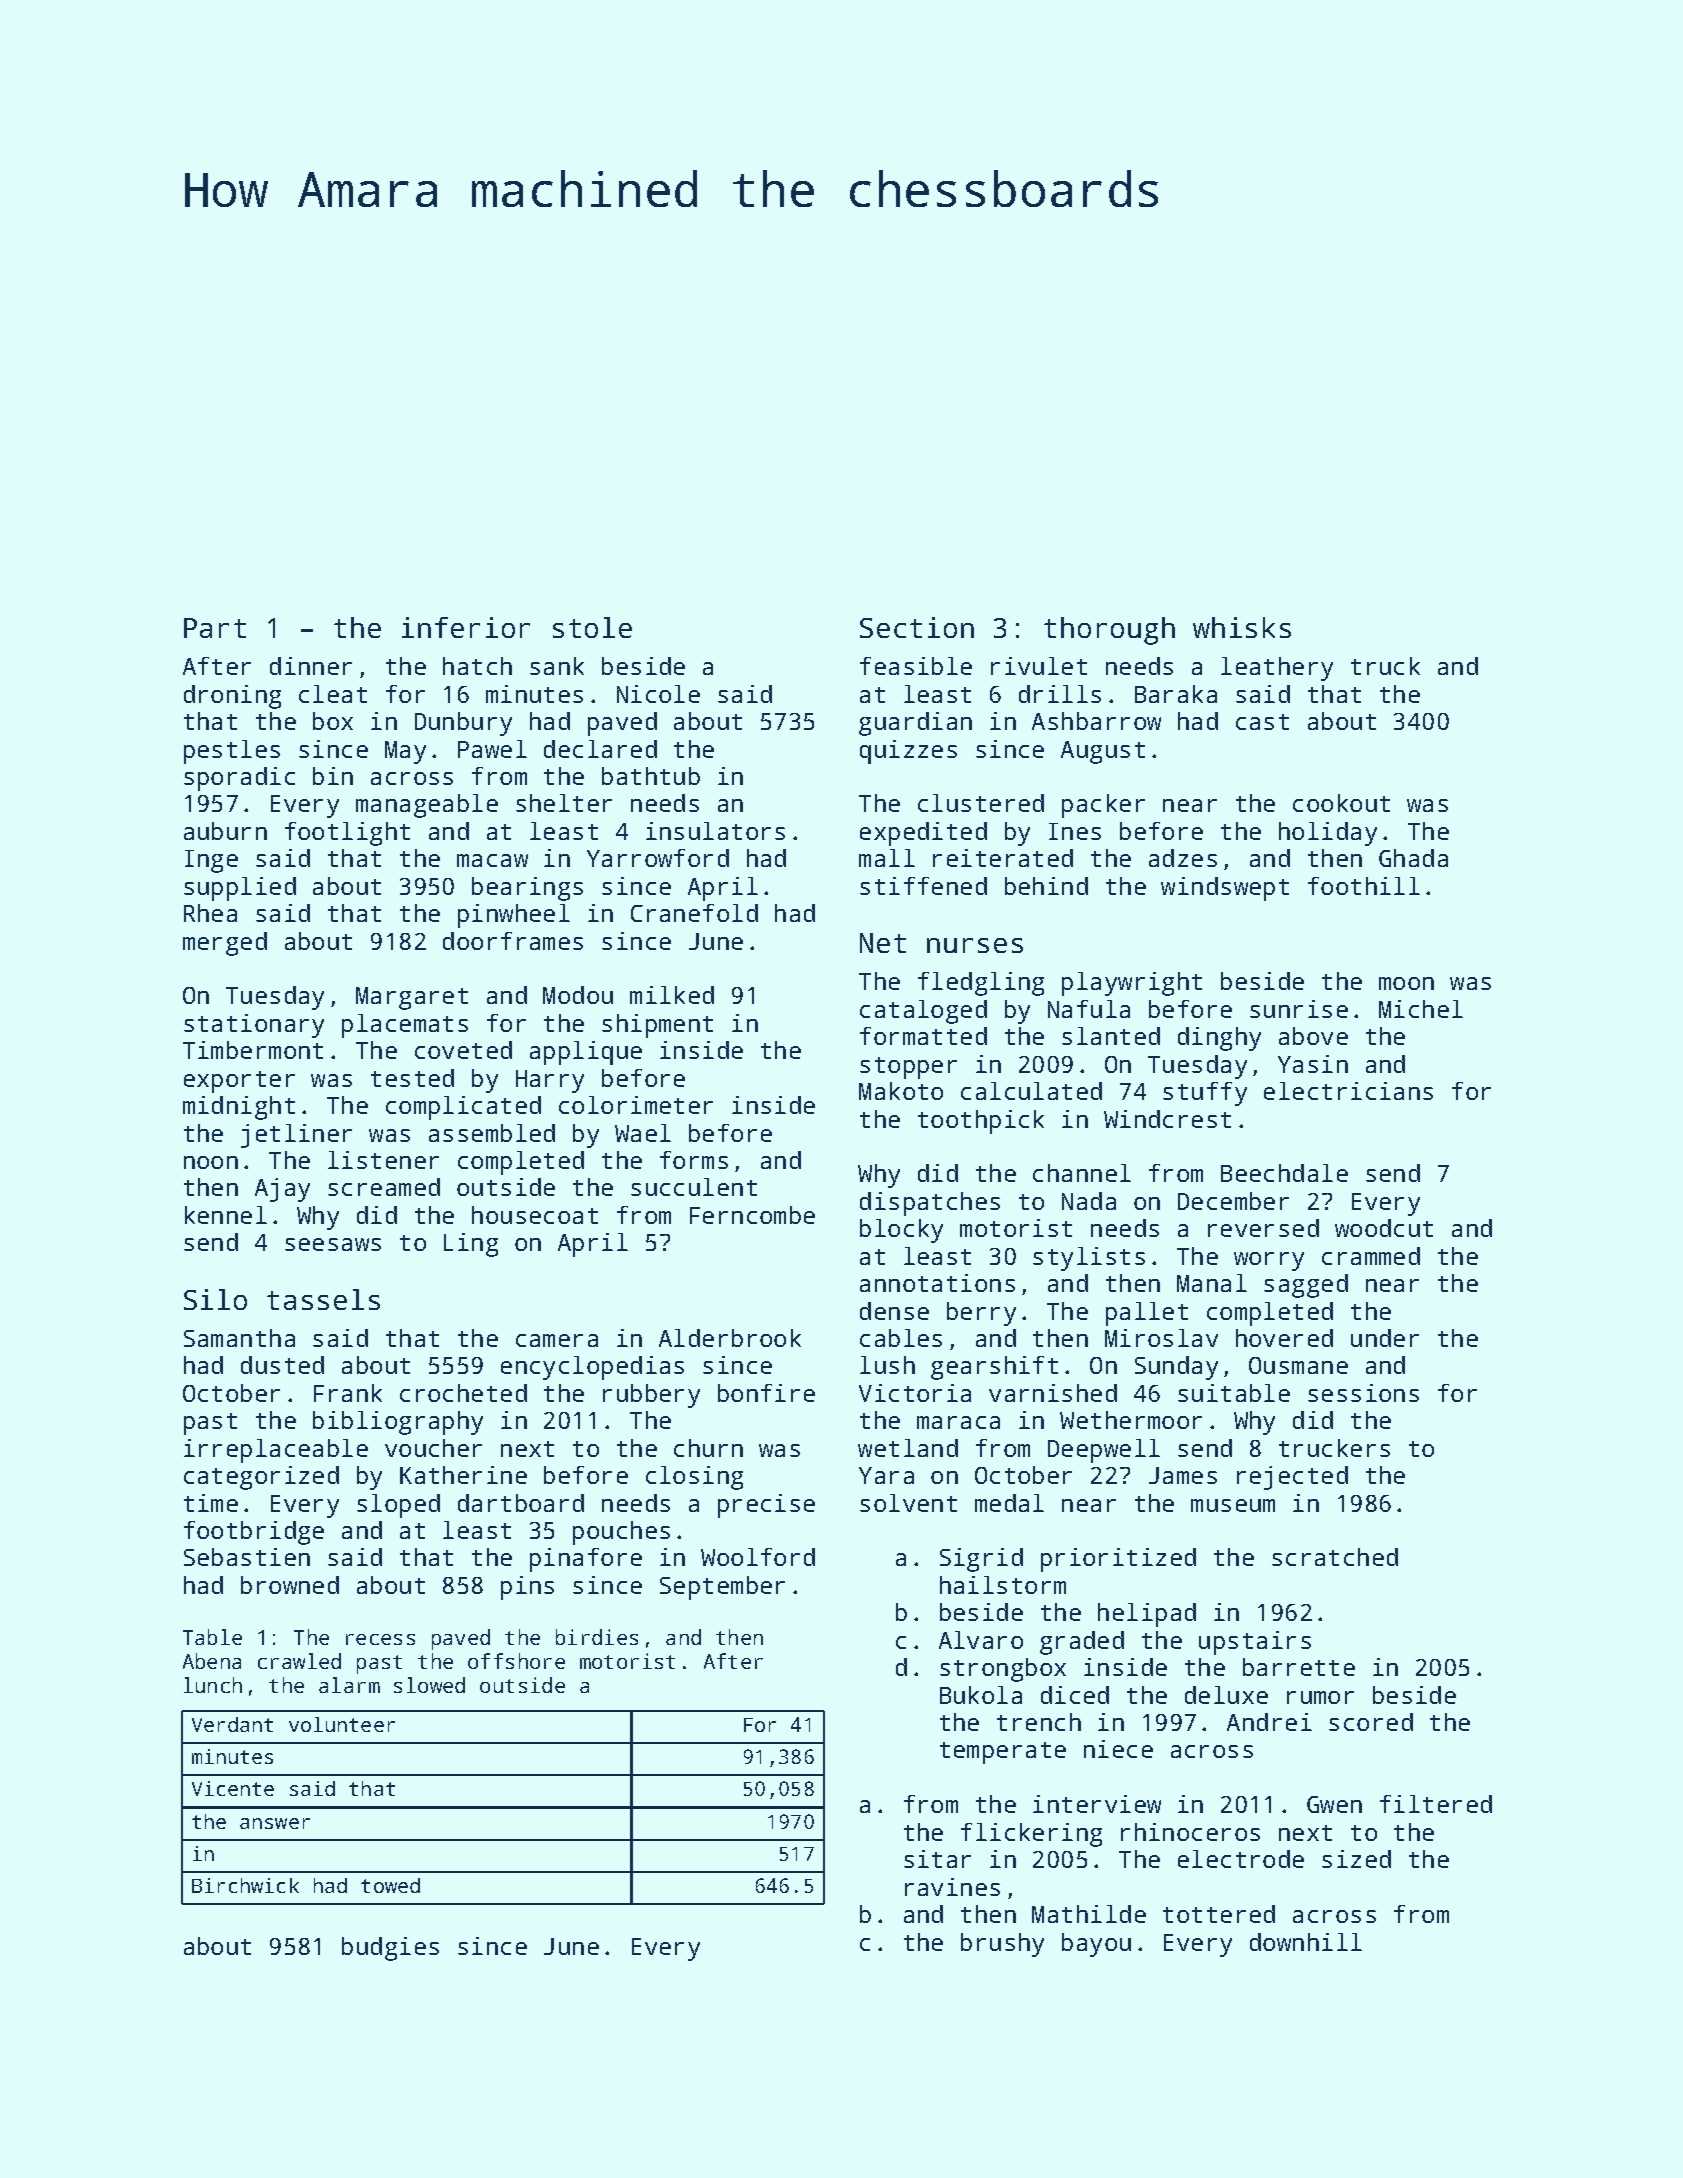  What do you see at coordinates (1002, 1945) in the document?
I see `brushy` at bounding box center [1002, 1945].
